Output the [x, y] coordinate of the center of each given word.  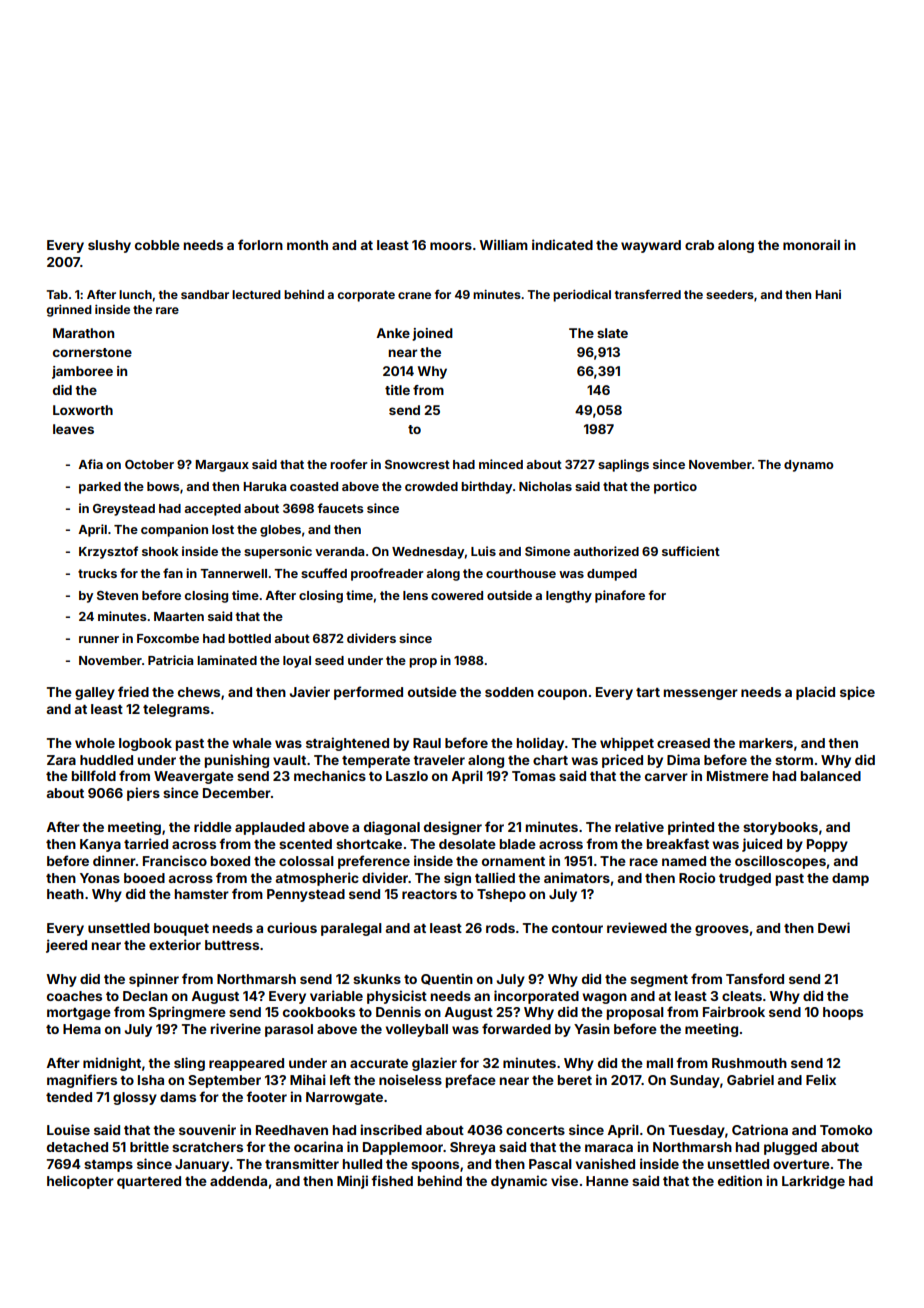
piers [143, 794]
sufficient [691, 551]
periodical [582, 296]
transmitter [302, 1163]
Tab [57, 294]
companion [174, 530]
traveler [439, 760]
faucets [340, 508]
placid [815, 693]
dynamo [808, 466]
